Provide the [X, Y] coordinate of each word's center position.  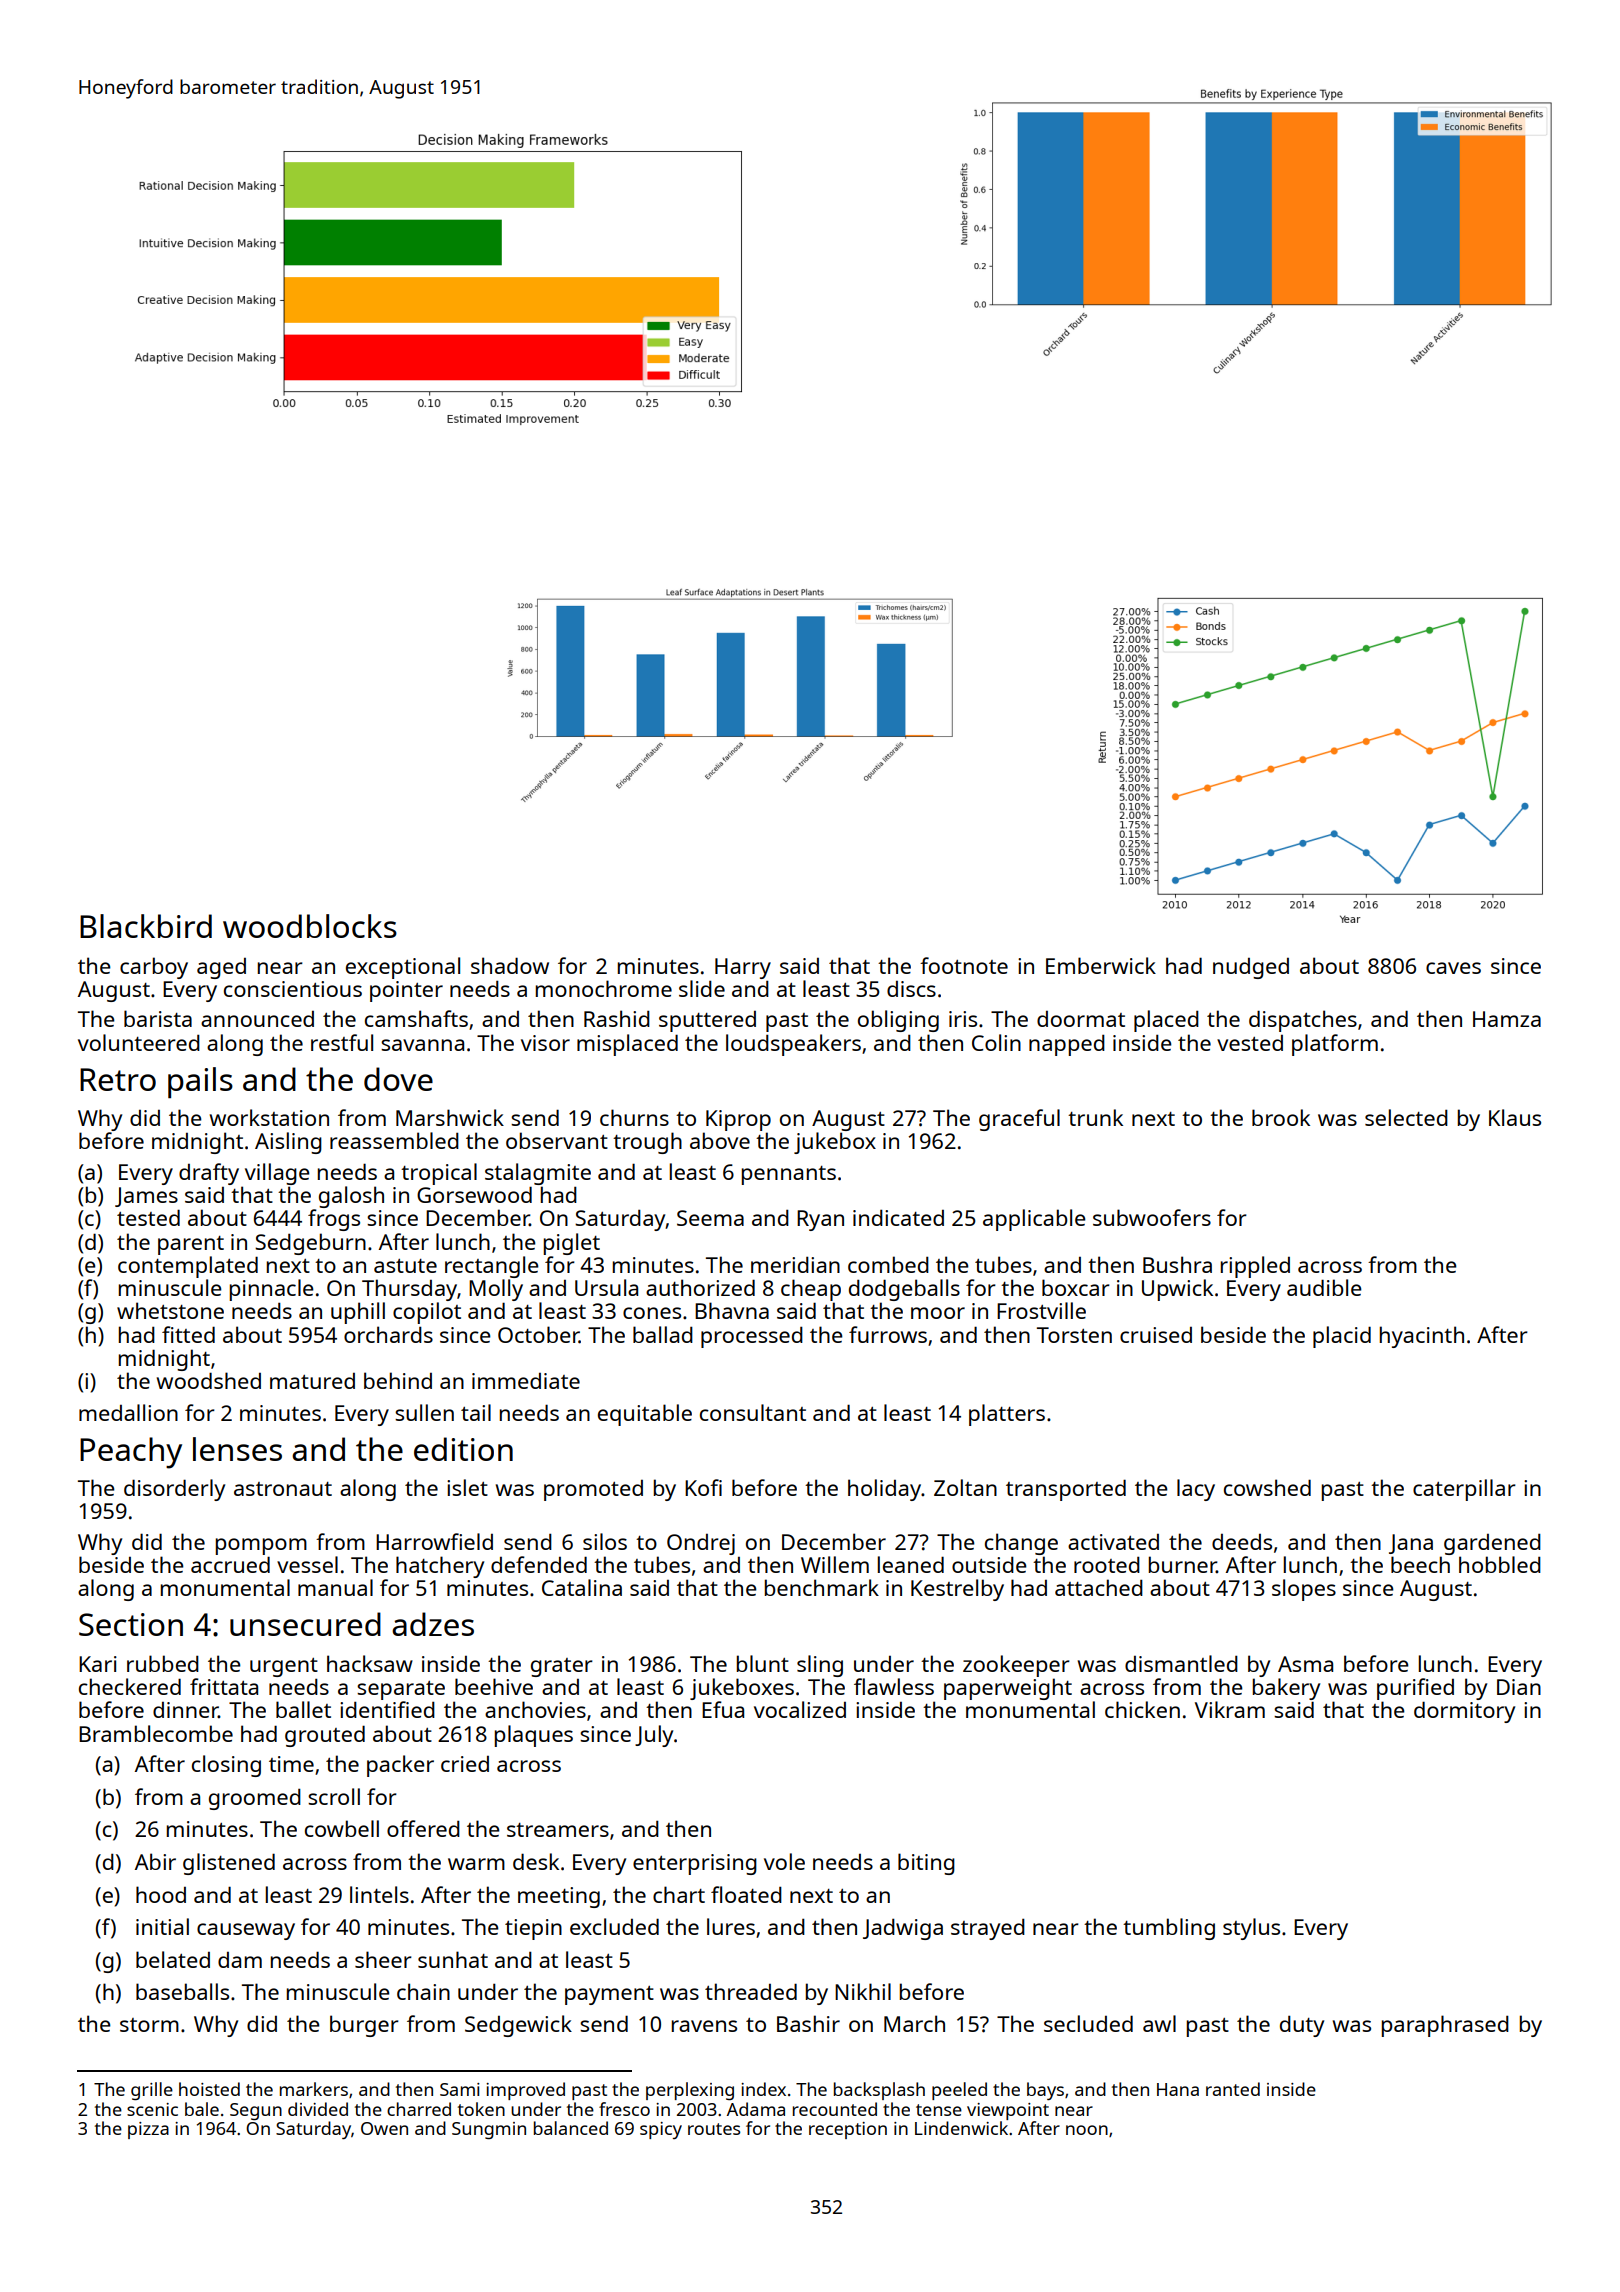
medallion [128, 1412]
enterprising [695, 1864]
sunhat [453, 1959]
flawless [894, 1686]
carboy [154, 968]
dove [398, 1079]
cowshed [1267, 1487]
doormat [1081, 1019]
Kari [98, 1664]
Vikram [1230, 1709]
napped [1067, 1045]
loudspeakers [793, 1045]
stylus [1251, 1929]
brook [1281, 1117]
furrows [888, 1334]
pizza [148, 2130]
